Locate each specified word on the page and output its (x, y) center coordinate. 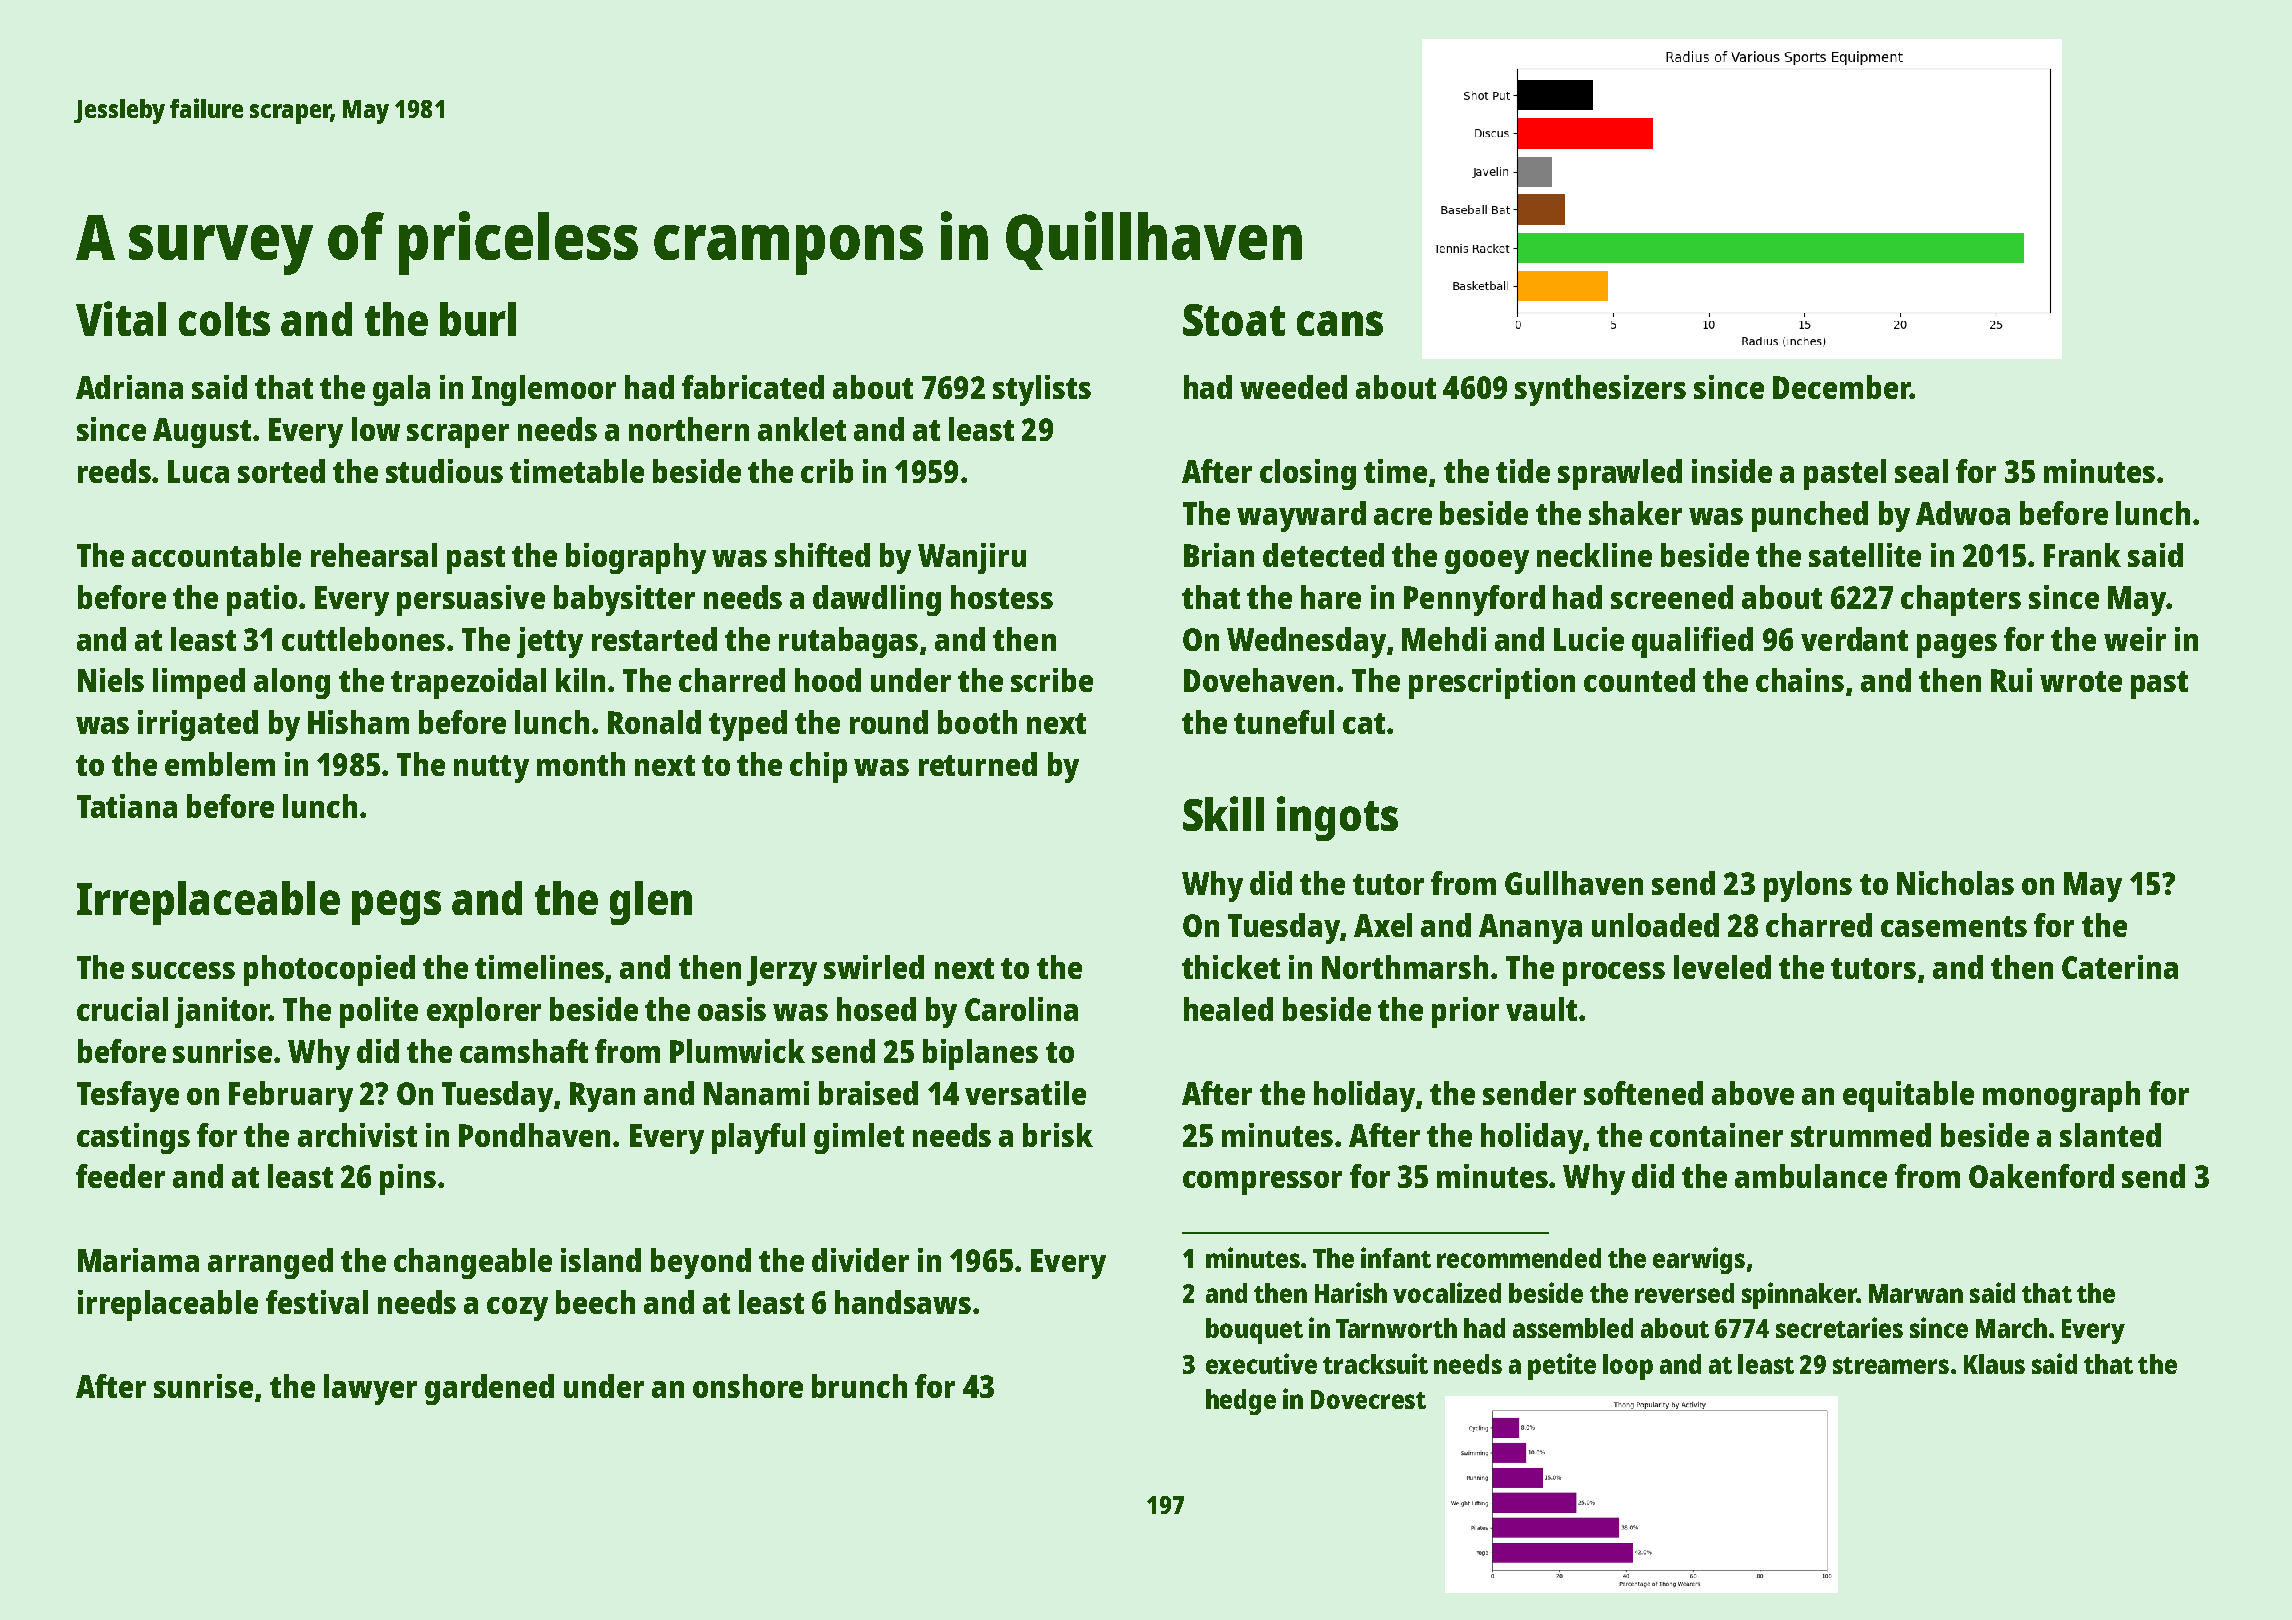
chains (1800, 680)
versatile (1025, 1093)
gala (401, 390)
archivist (357, 1135)
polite (379, 1012)
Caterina (2120, 967)
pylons (1808, 886)
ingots (1337, 818)
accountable (216, 555)
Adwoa (1963, 513)
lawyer (370, 1389)
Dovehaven (1259, 680)
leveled (1722, 967)
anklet (802, 429)
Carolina (1021, 1009)
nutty (491, 769)
